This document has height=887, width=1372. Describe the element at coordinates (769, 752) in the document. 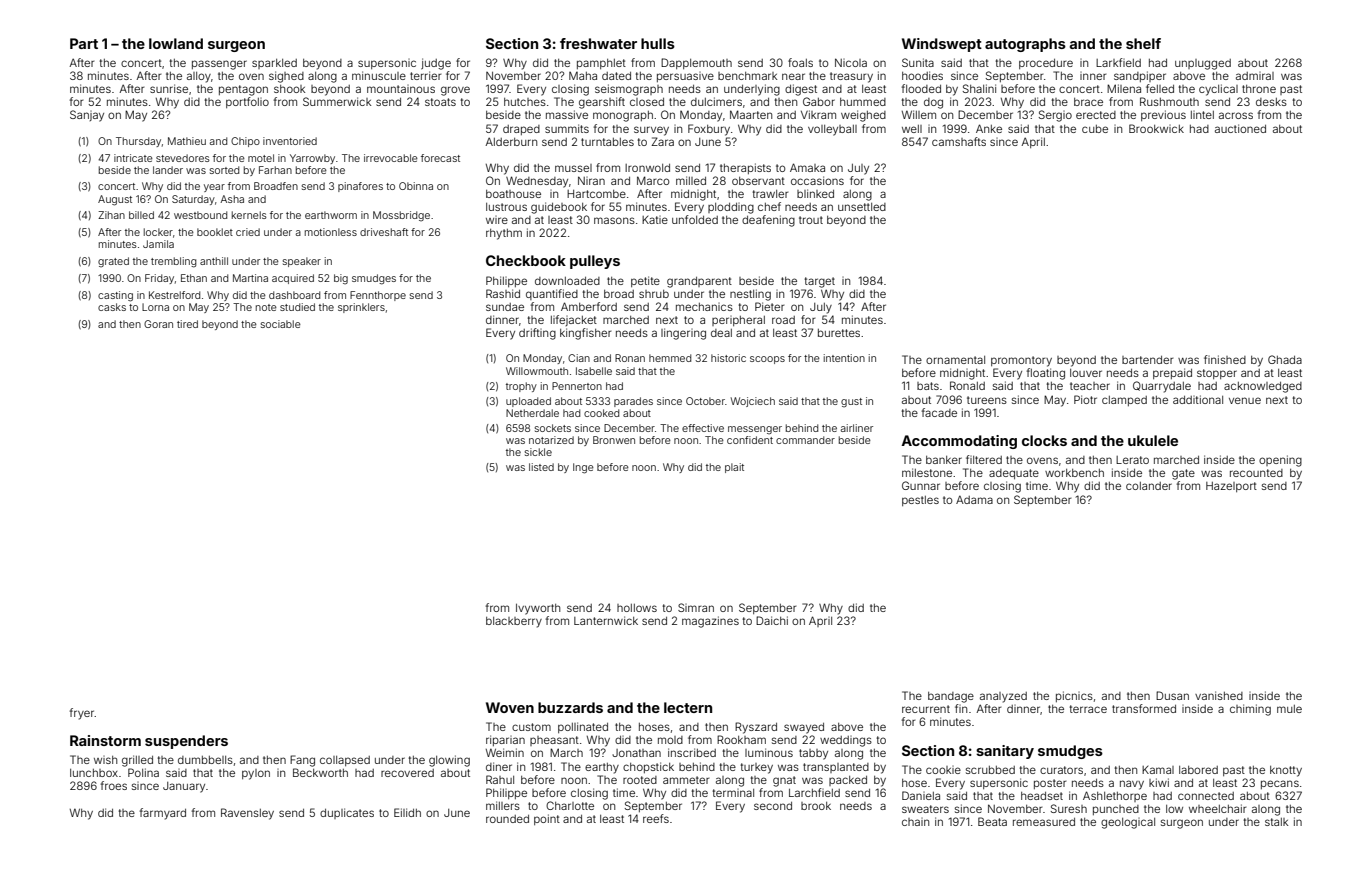

I see `luminous` at that location.
